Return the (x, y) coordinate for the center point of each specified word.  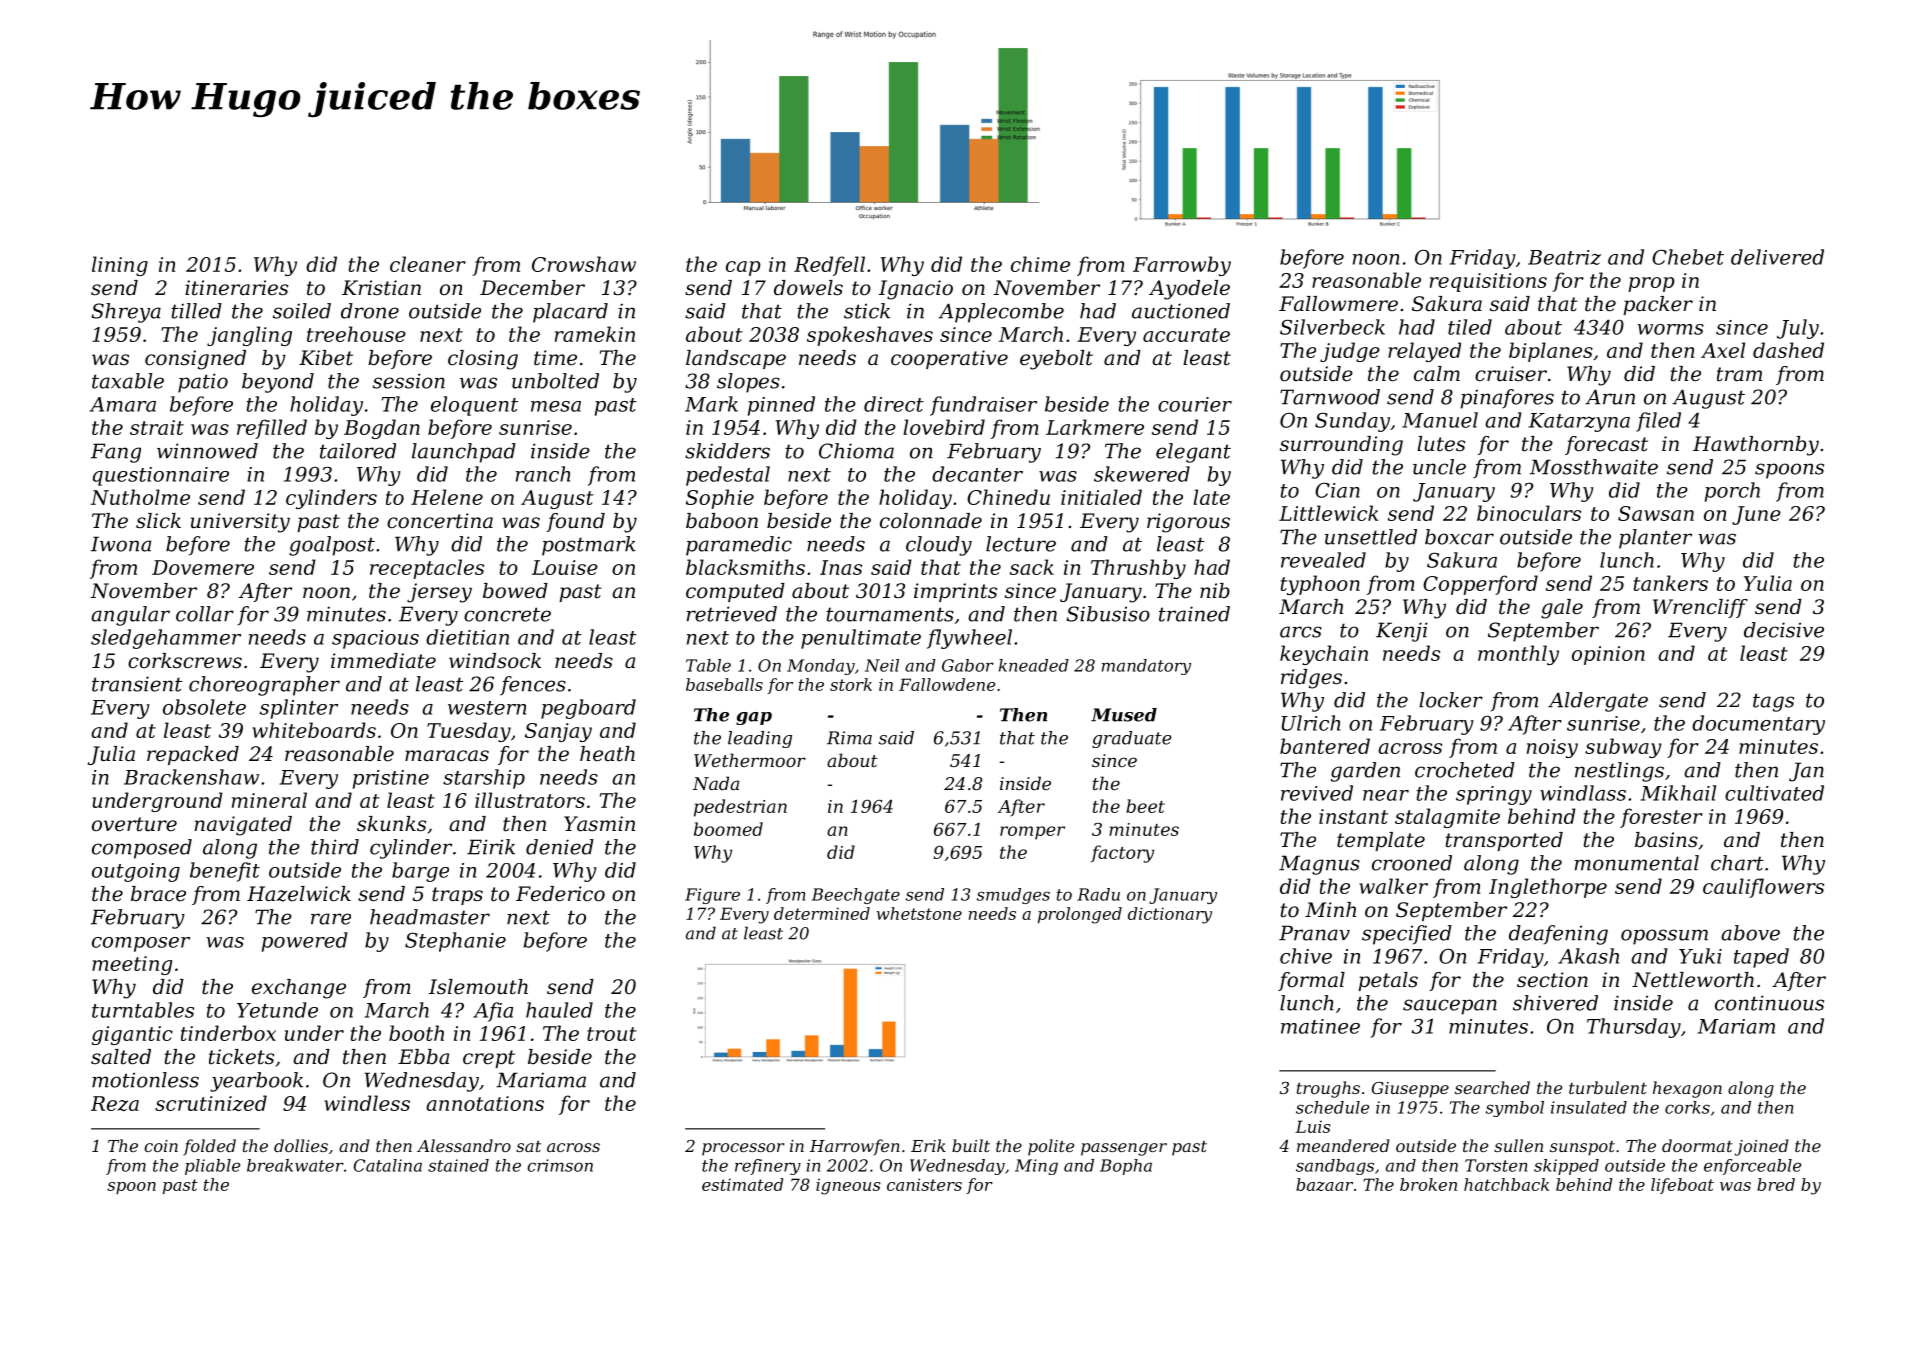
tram (1739, 374)
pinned (781, 406)
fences (533, 686)
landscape (736, 359)
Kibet (326, 358)
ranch (543, 474)
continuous (1769, 1003)
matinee (1320, 1026)
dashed (1788, 350)
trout (612, 1034)
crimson (560, 1165)
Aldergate (1598, 702)
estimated (743, 1184)
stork (851, 684)
